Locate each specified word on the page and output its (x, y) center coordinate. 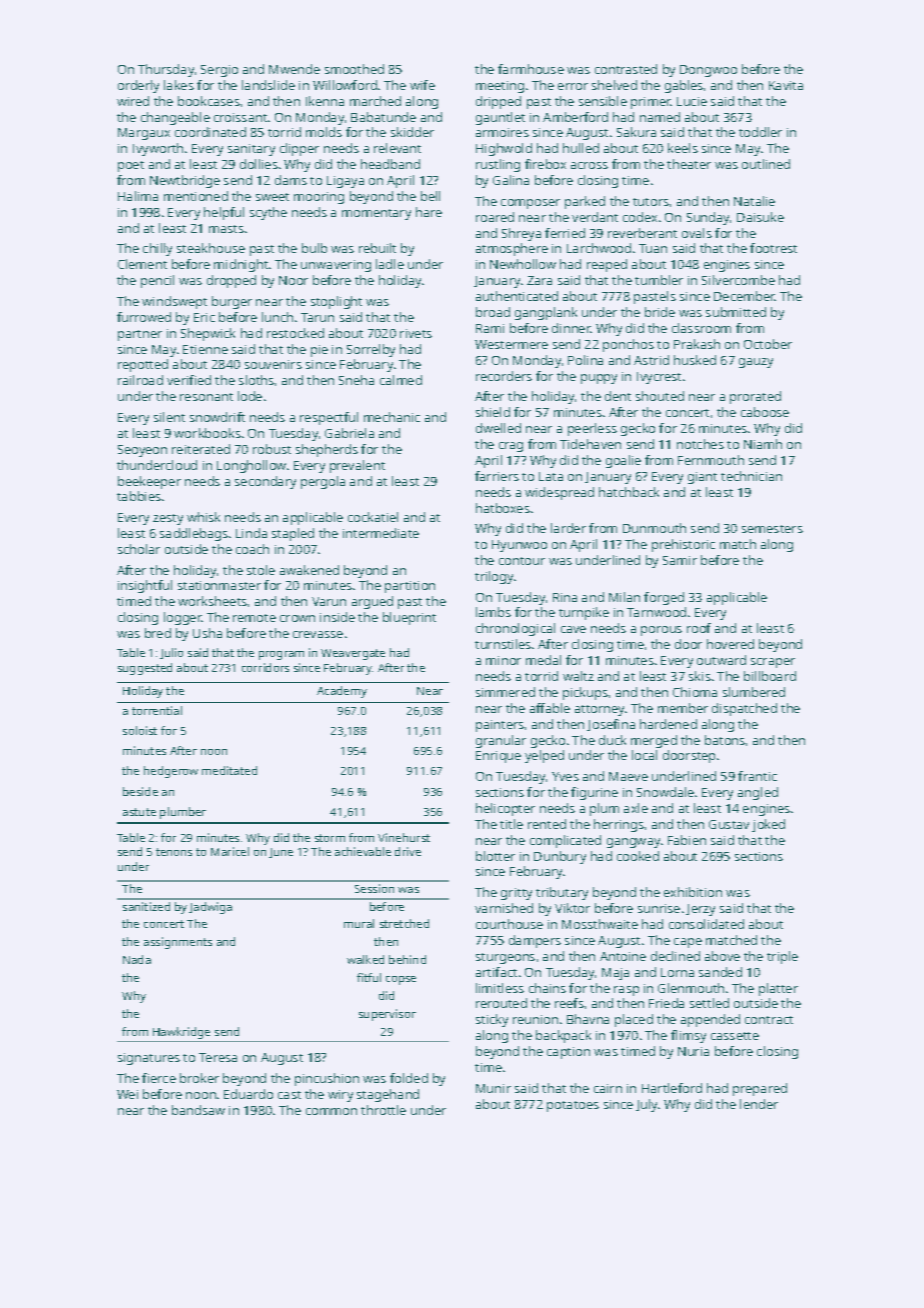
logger (183, 618)
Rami (490, 328)
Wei (127, 1094)
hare (429, 212)
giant (702, 478)
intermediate (381, 533)
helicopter (505, 809)
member (683, 708)
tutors (651, 202)
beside (140, 791)
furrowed (144, 317)
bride (660, 312)
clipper (299, 149)
